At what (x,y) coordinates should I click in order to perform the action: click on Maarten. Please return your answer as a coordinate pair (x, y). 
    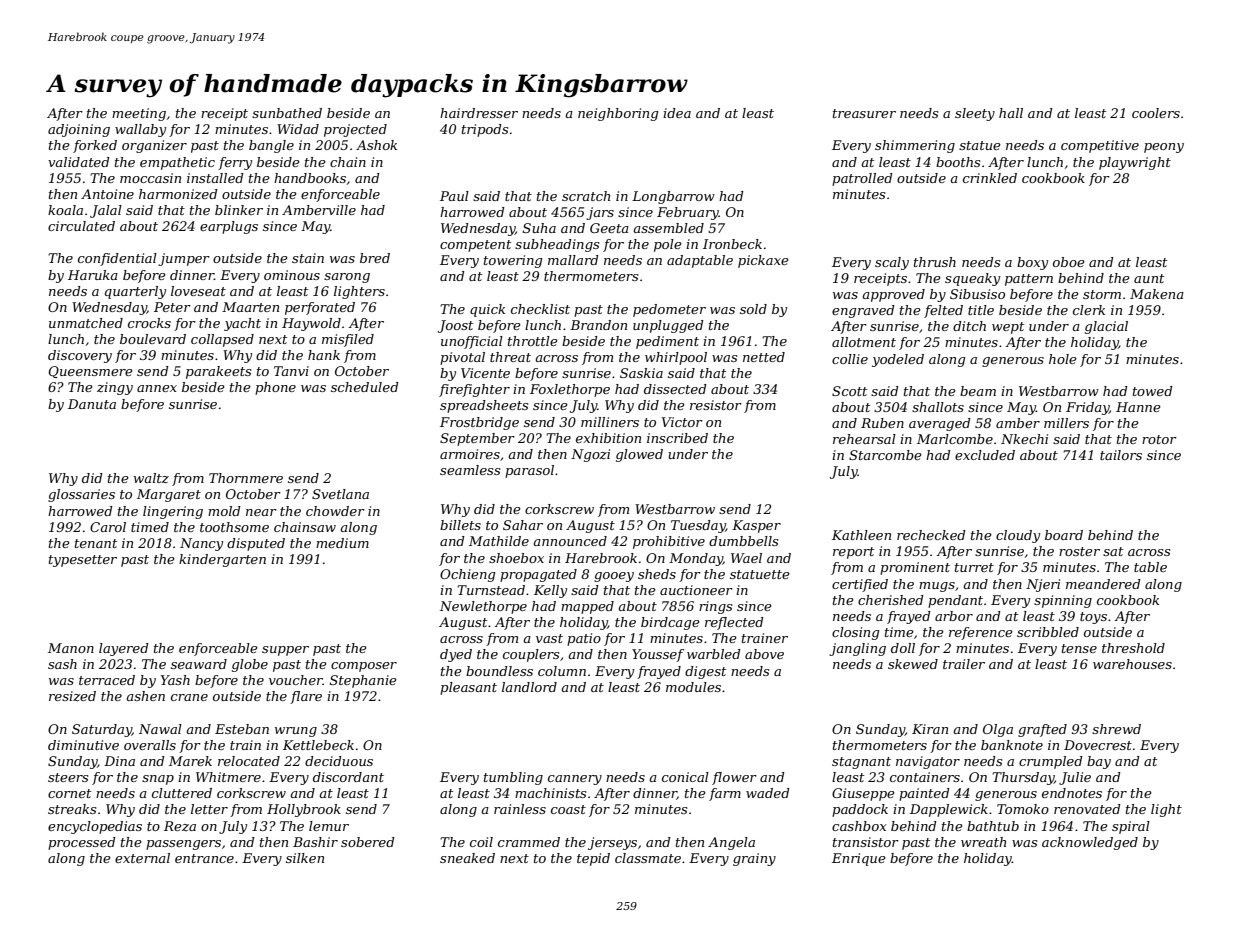
    Looking at the image, I should click on (250, 307).
